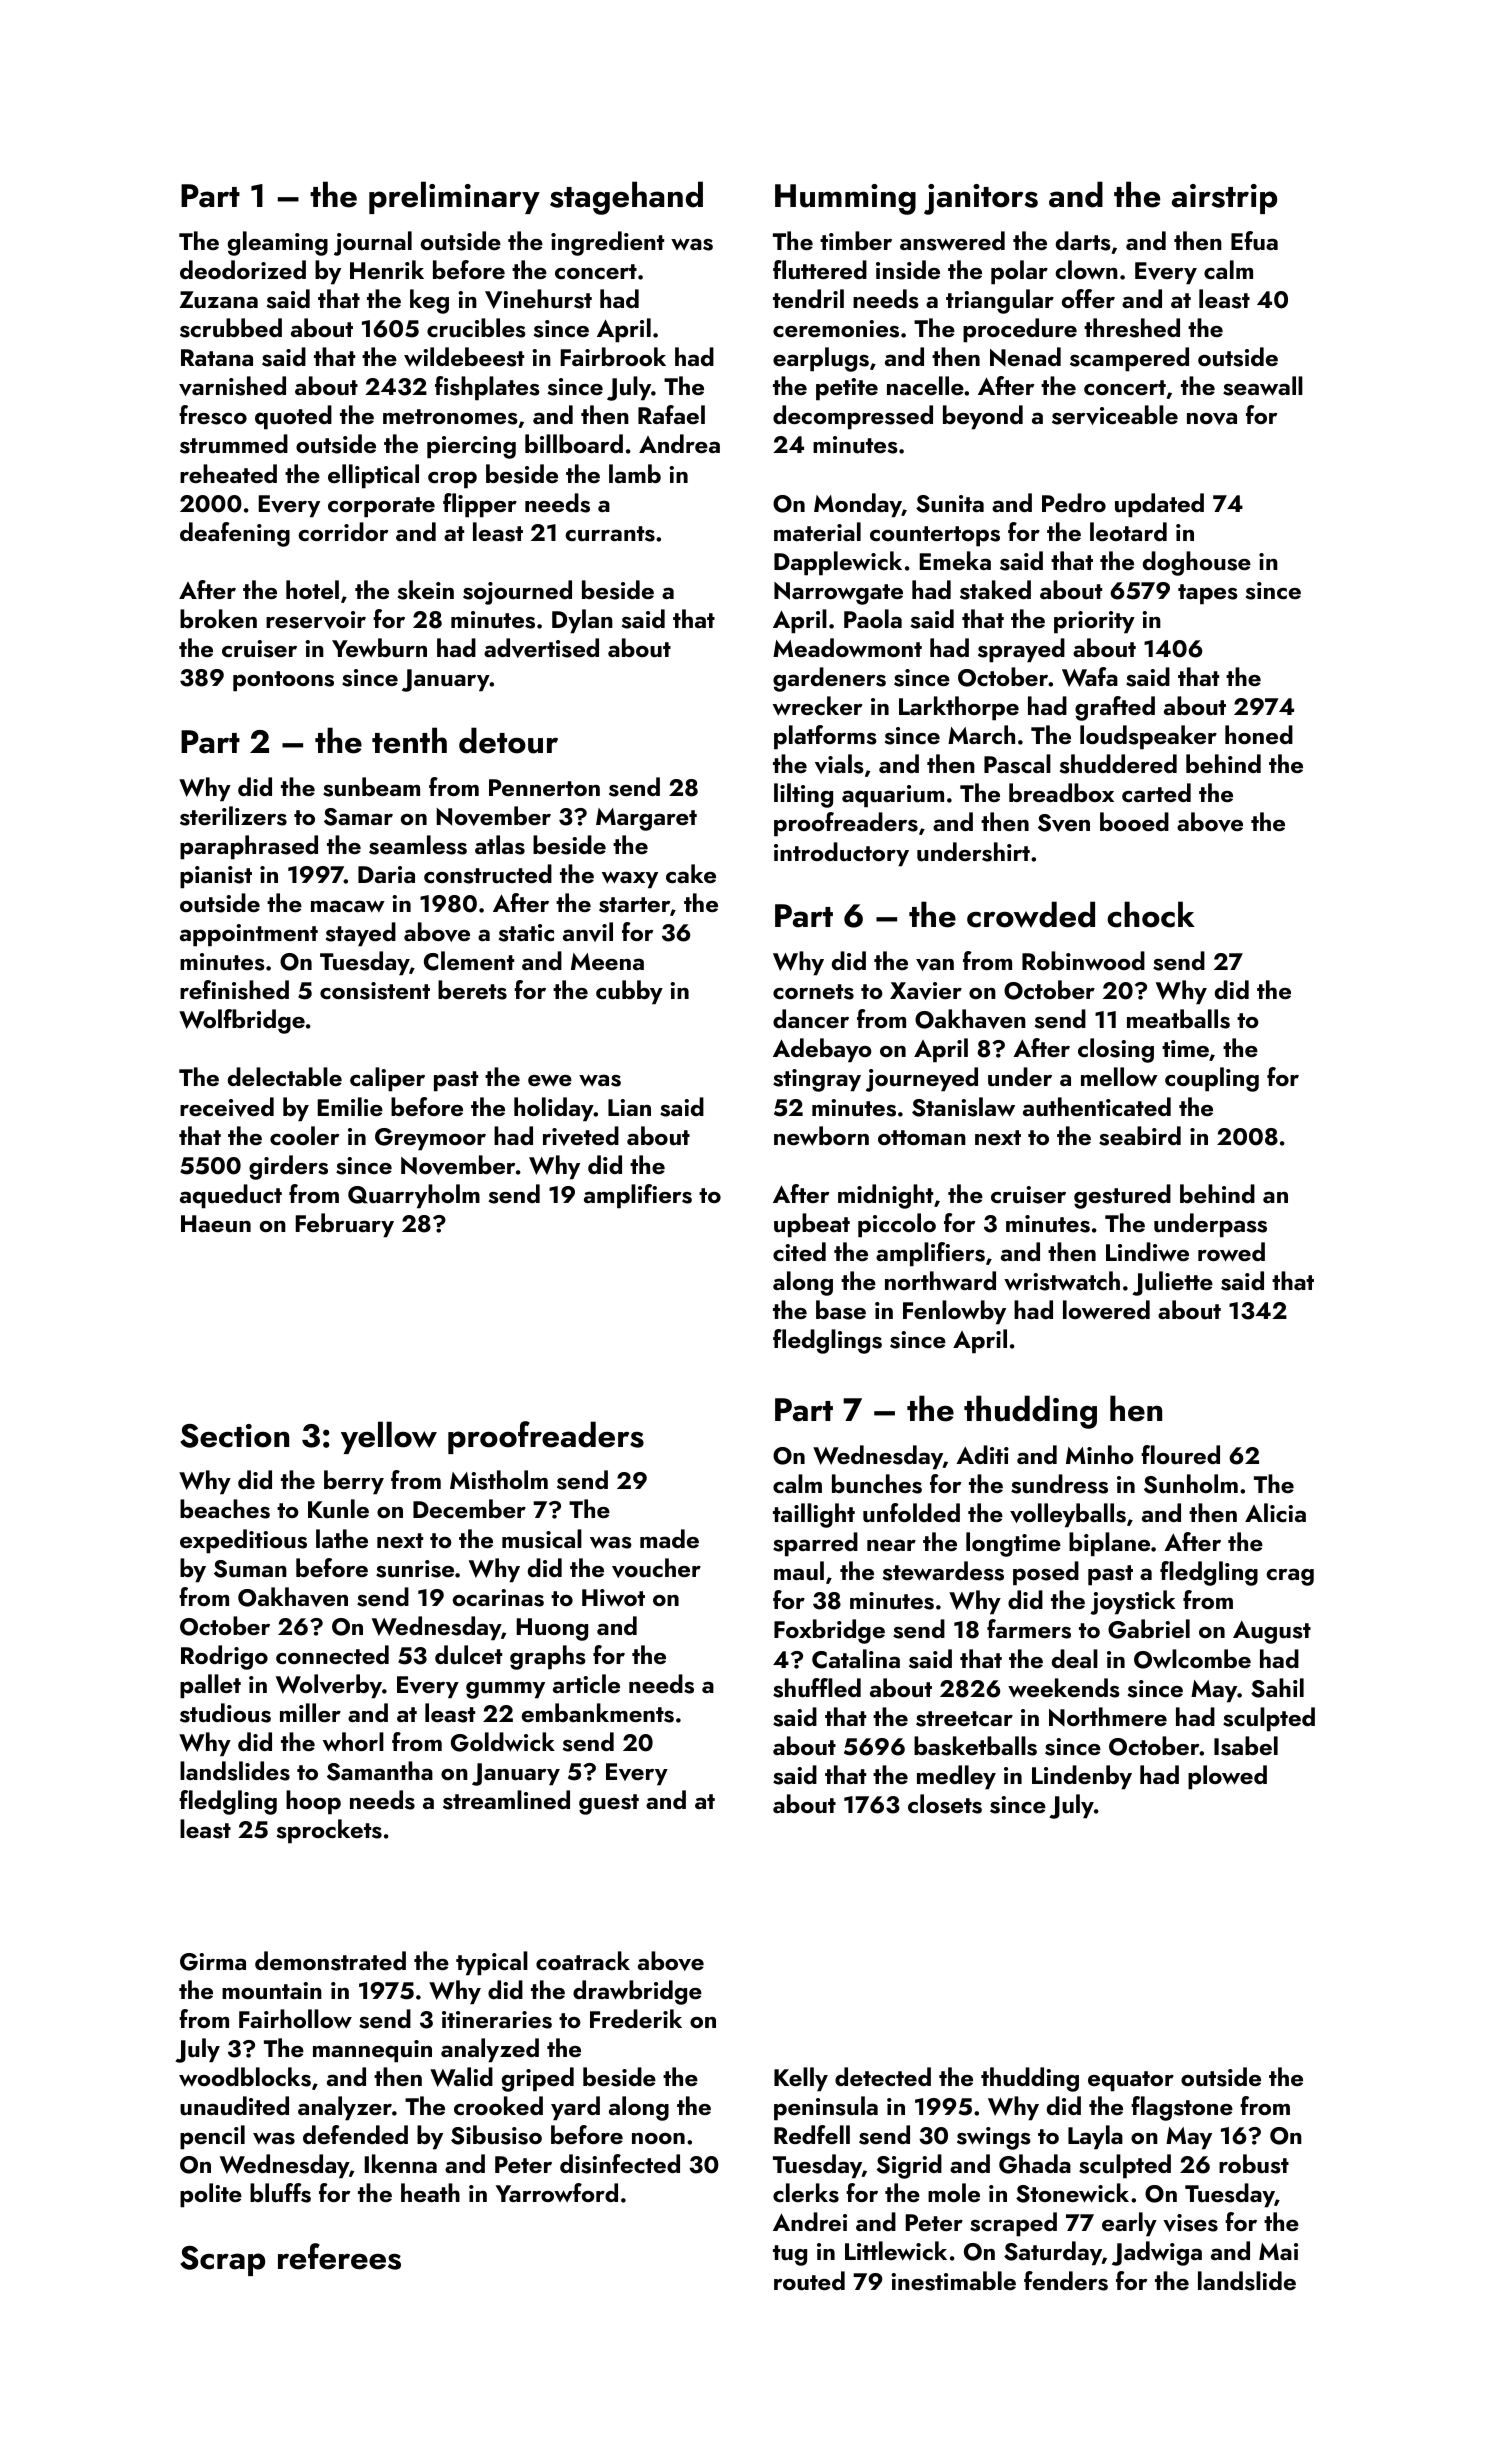 Image resolution: width=1496 pixels, height=2464 pixels. Describe the element at coordinates (454, 197) in the image. I see `preliminary` at that location.
